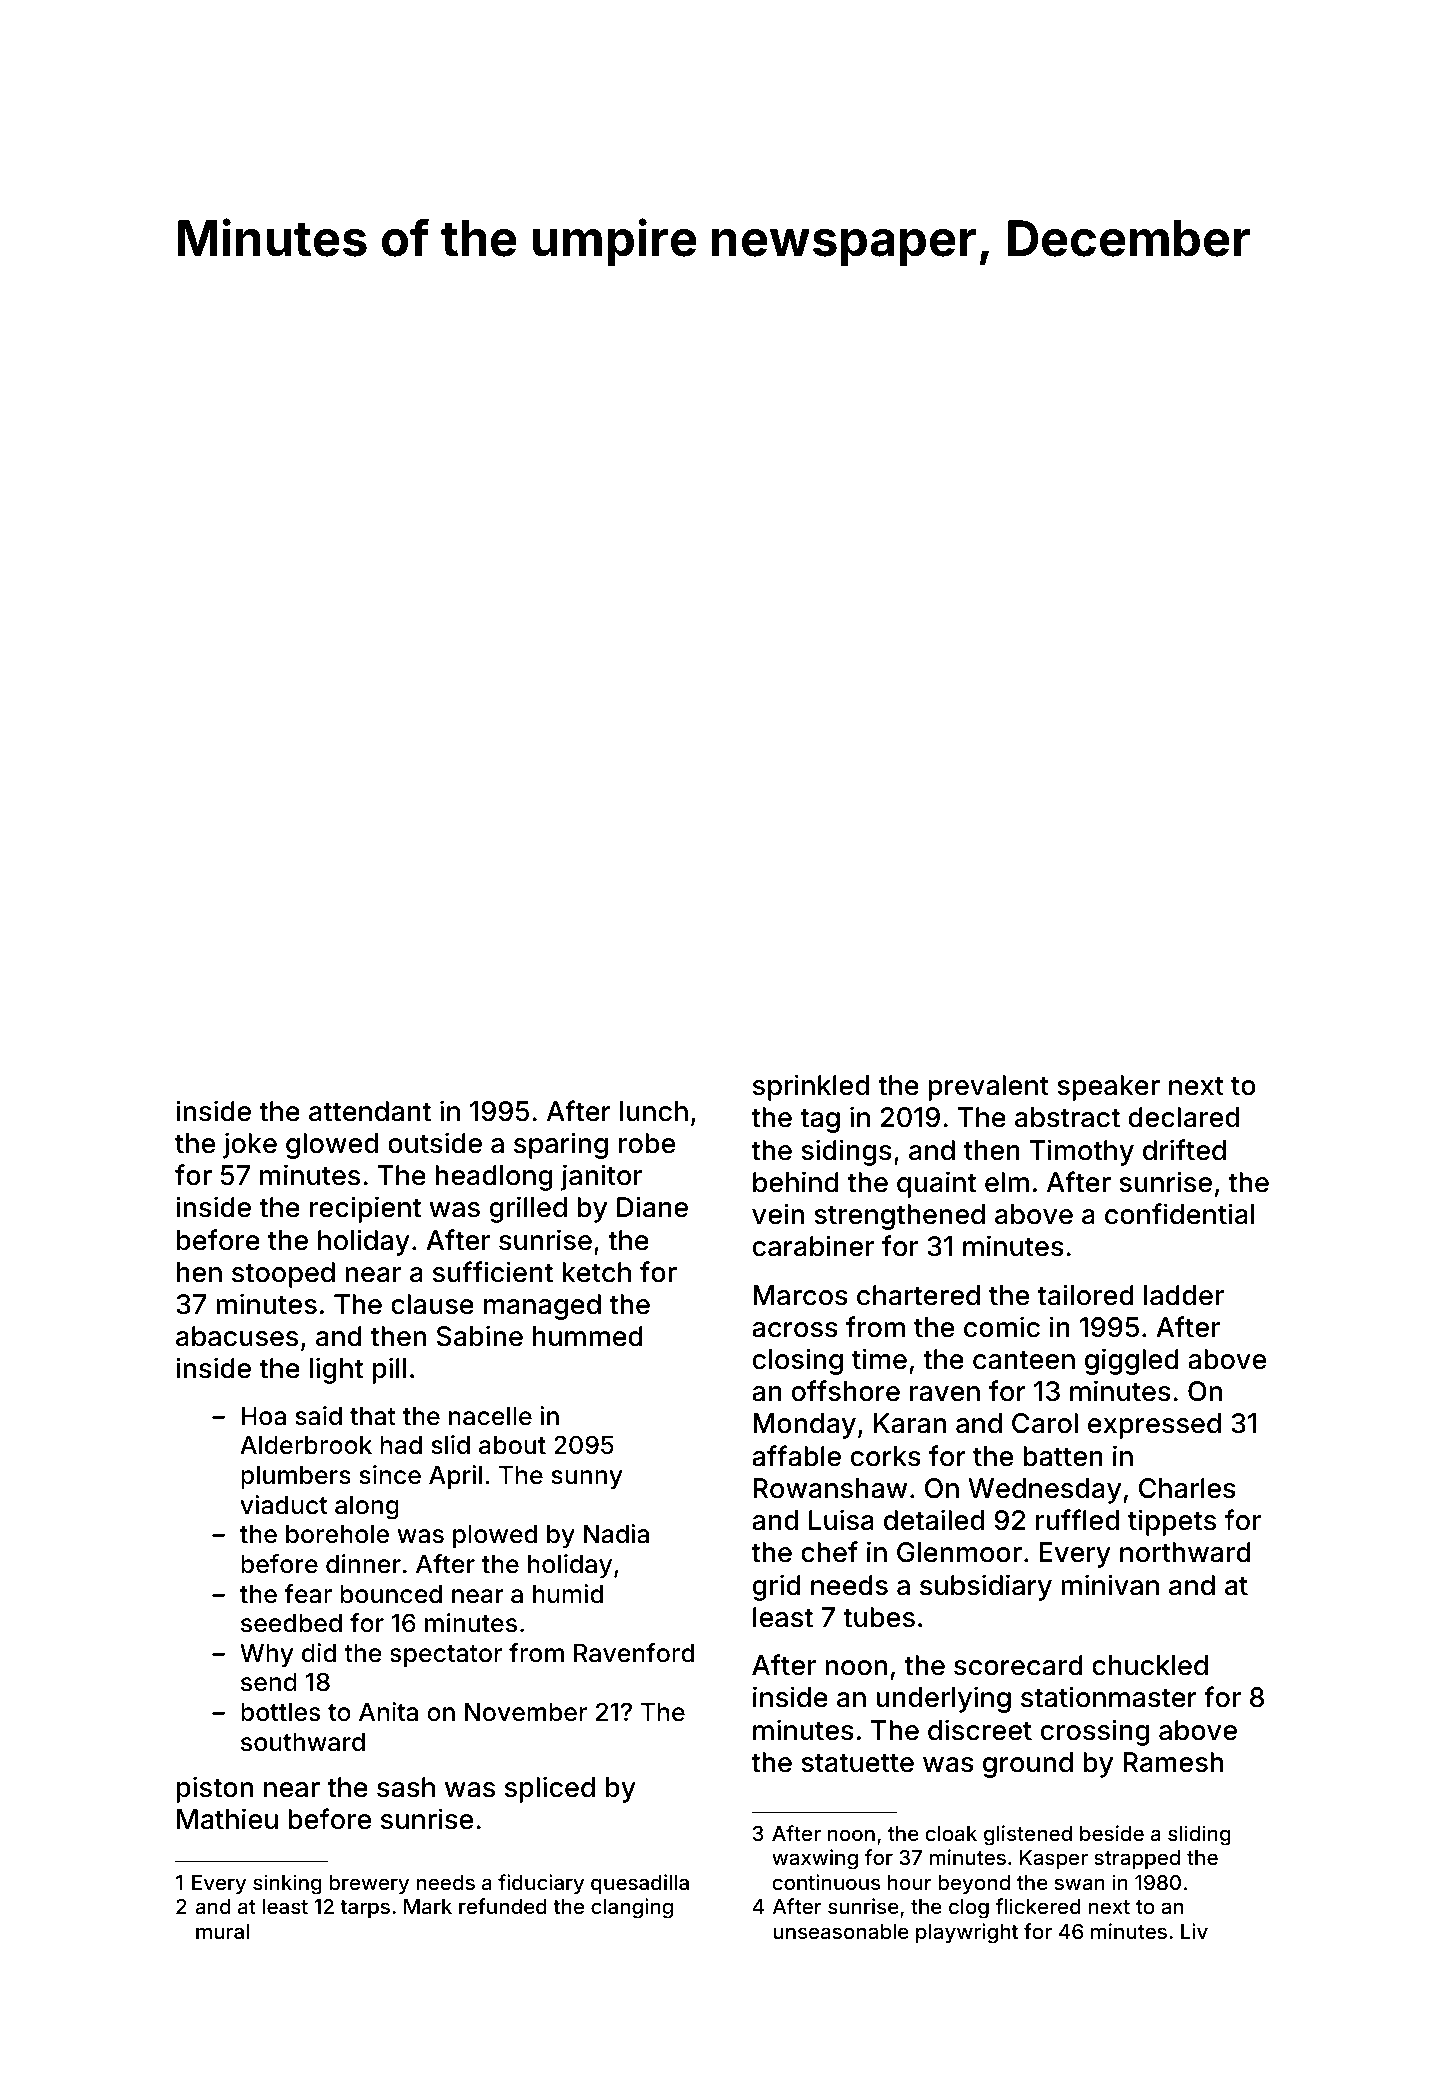 The height and width of the screenshot is (2100, 1450). What do you see at coordinates (373, 1416) in the screenshot?
I see `that` at bounding box center [373, 1416].
